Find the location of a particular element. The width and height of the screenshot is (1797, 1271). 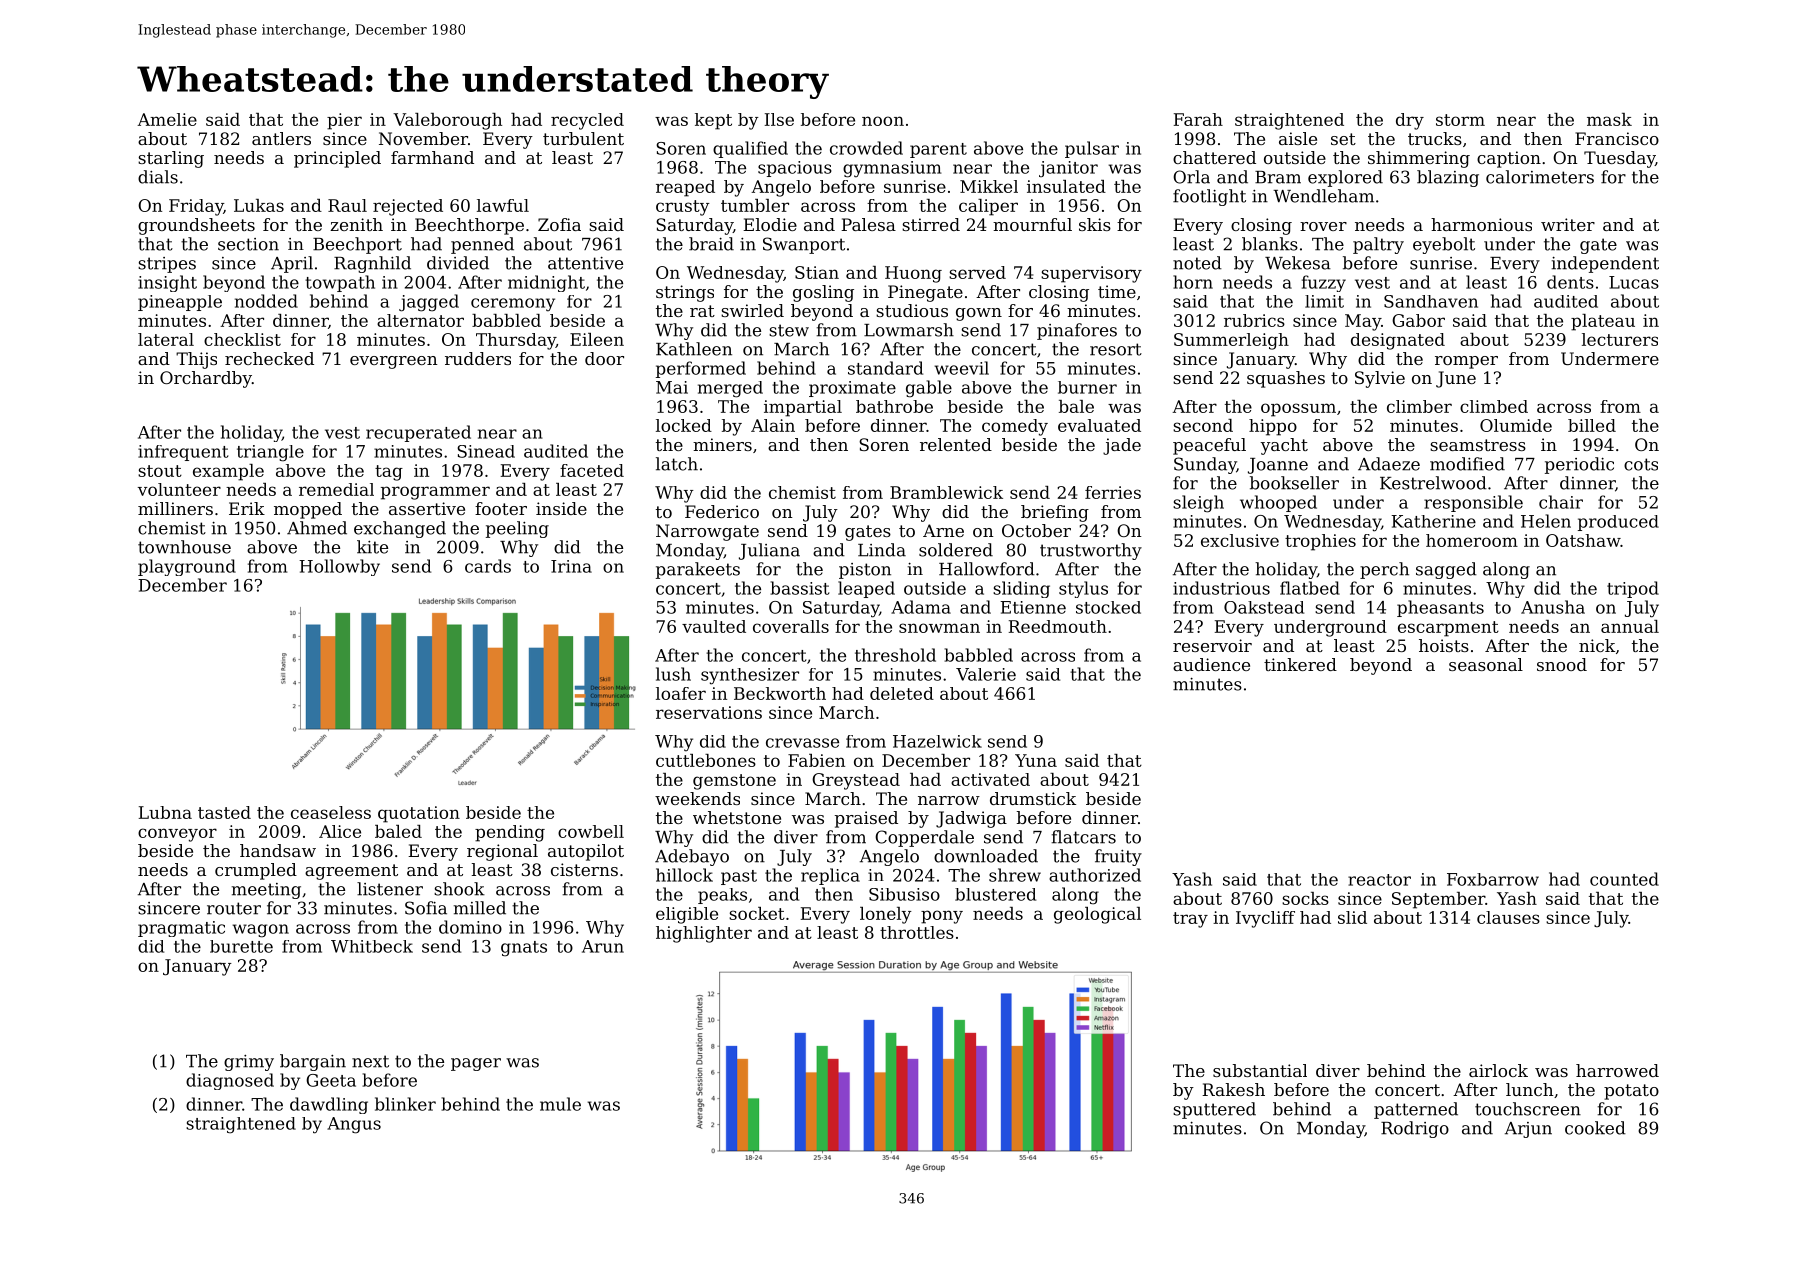

Amelie is located at coordinates (167, 119).
